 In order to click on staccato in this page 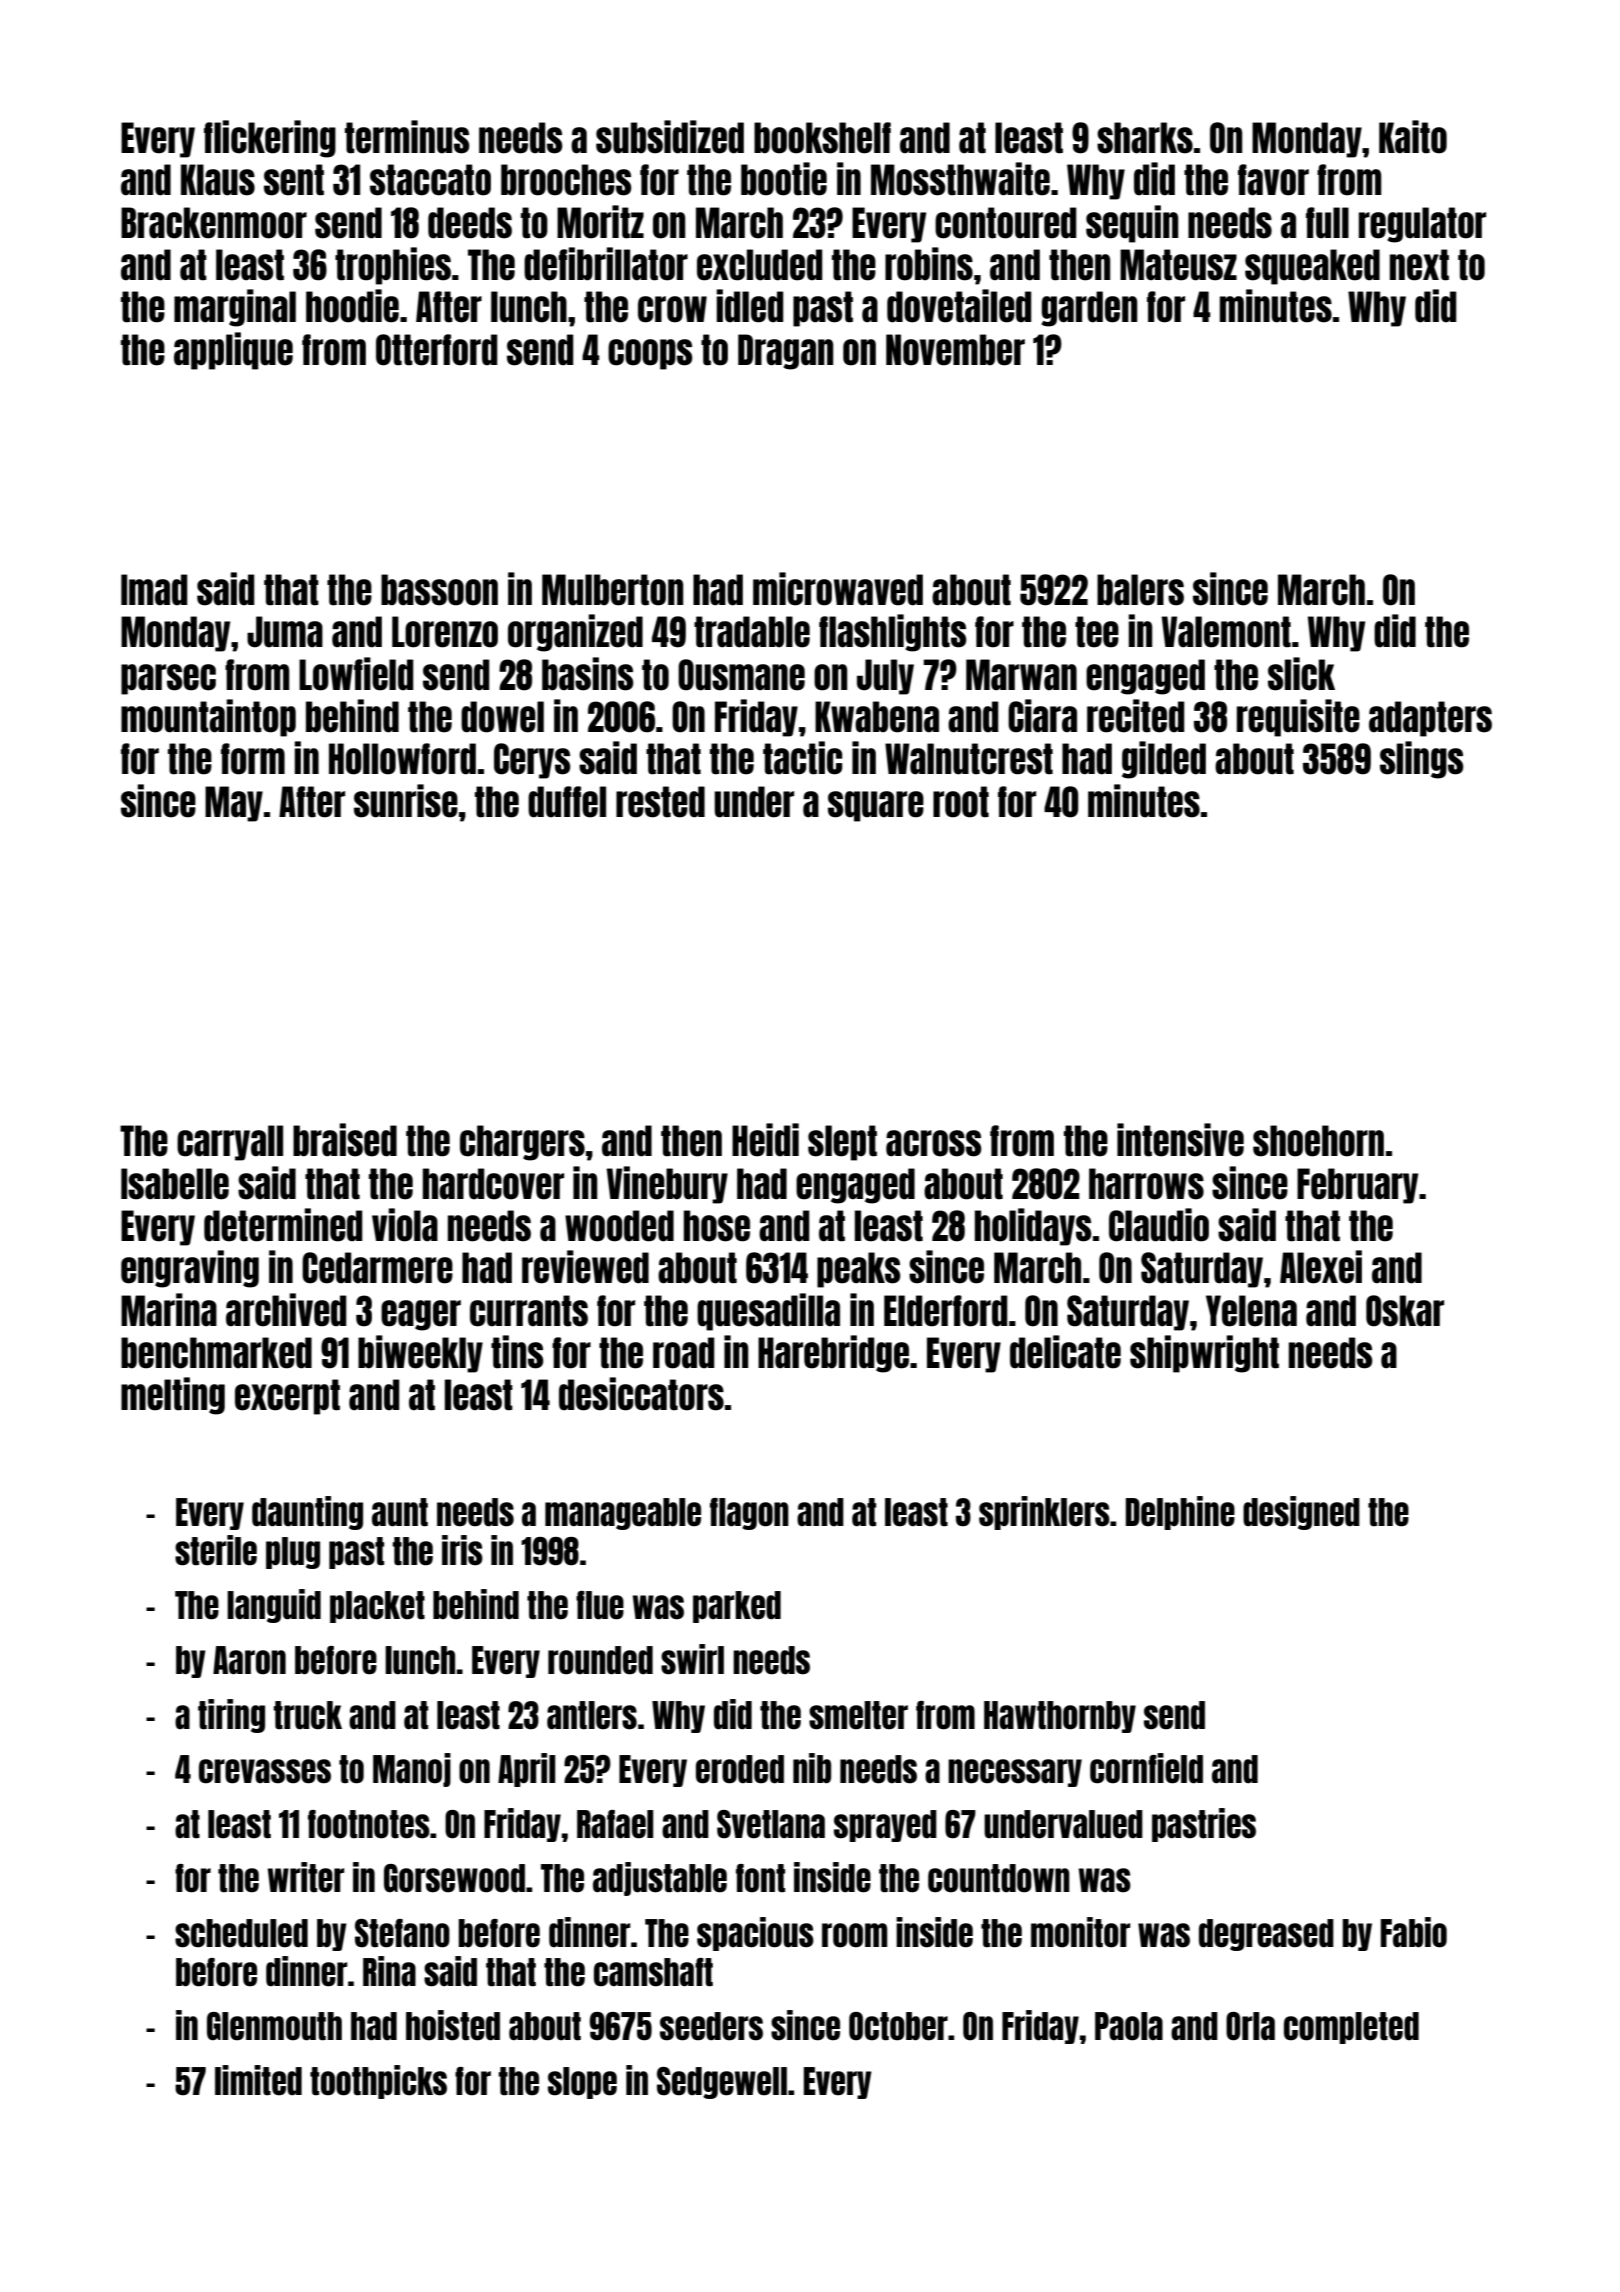, I will do `click(430, 180)`.
